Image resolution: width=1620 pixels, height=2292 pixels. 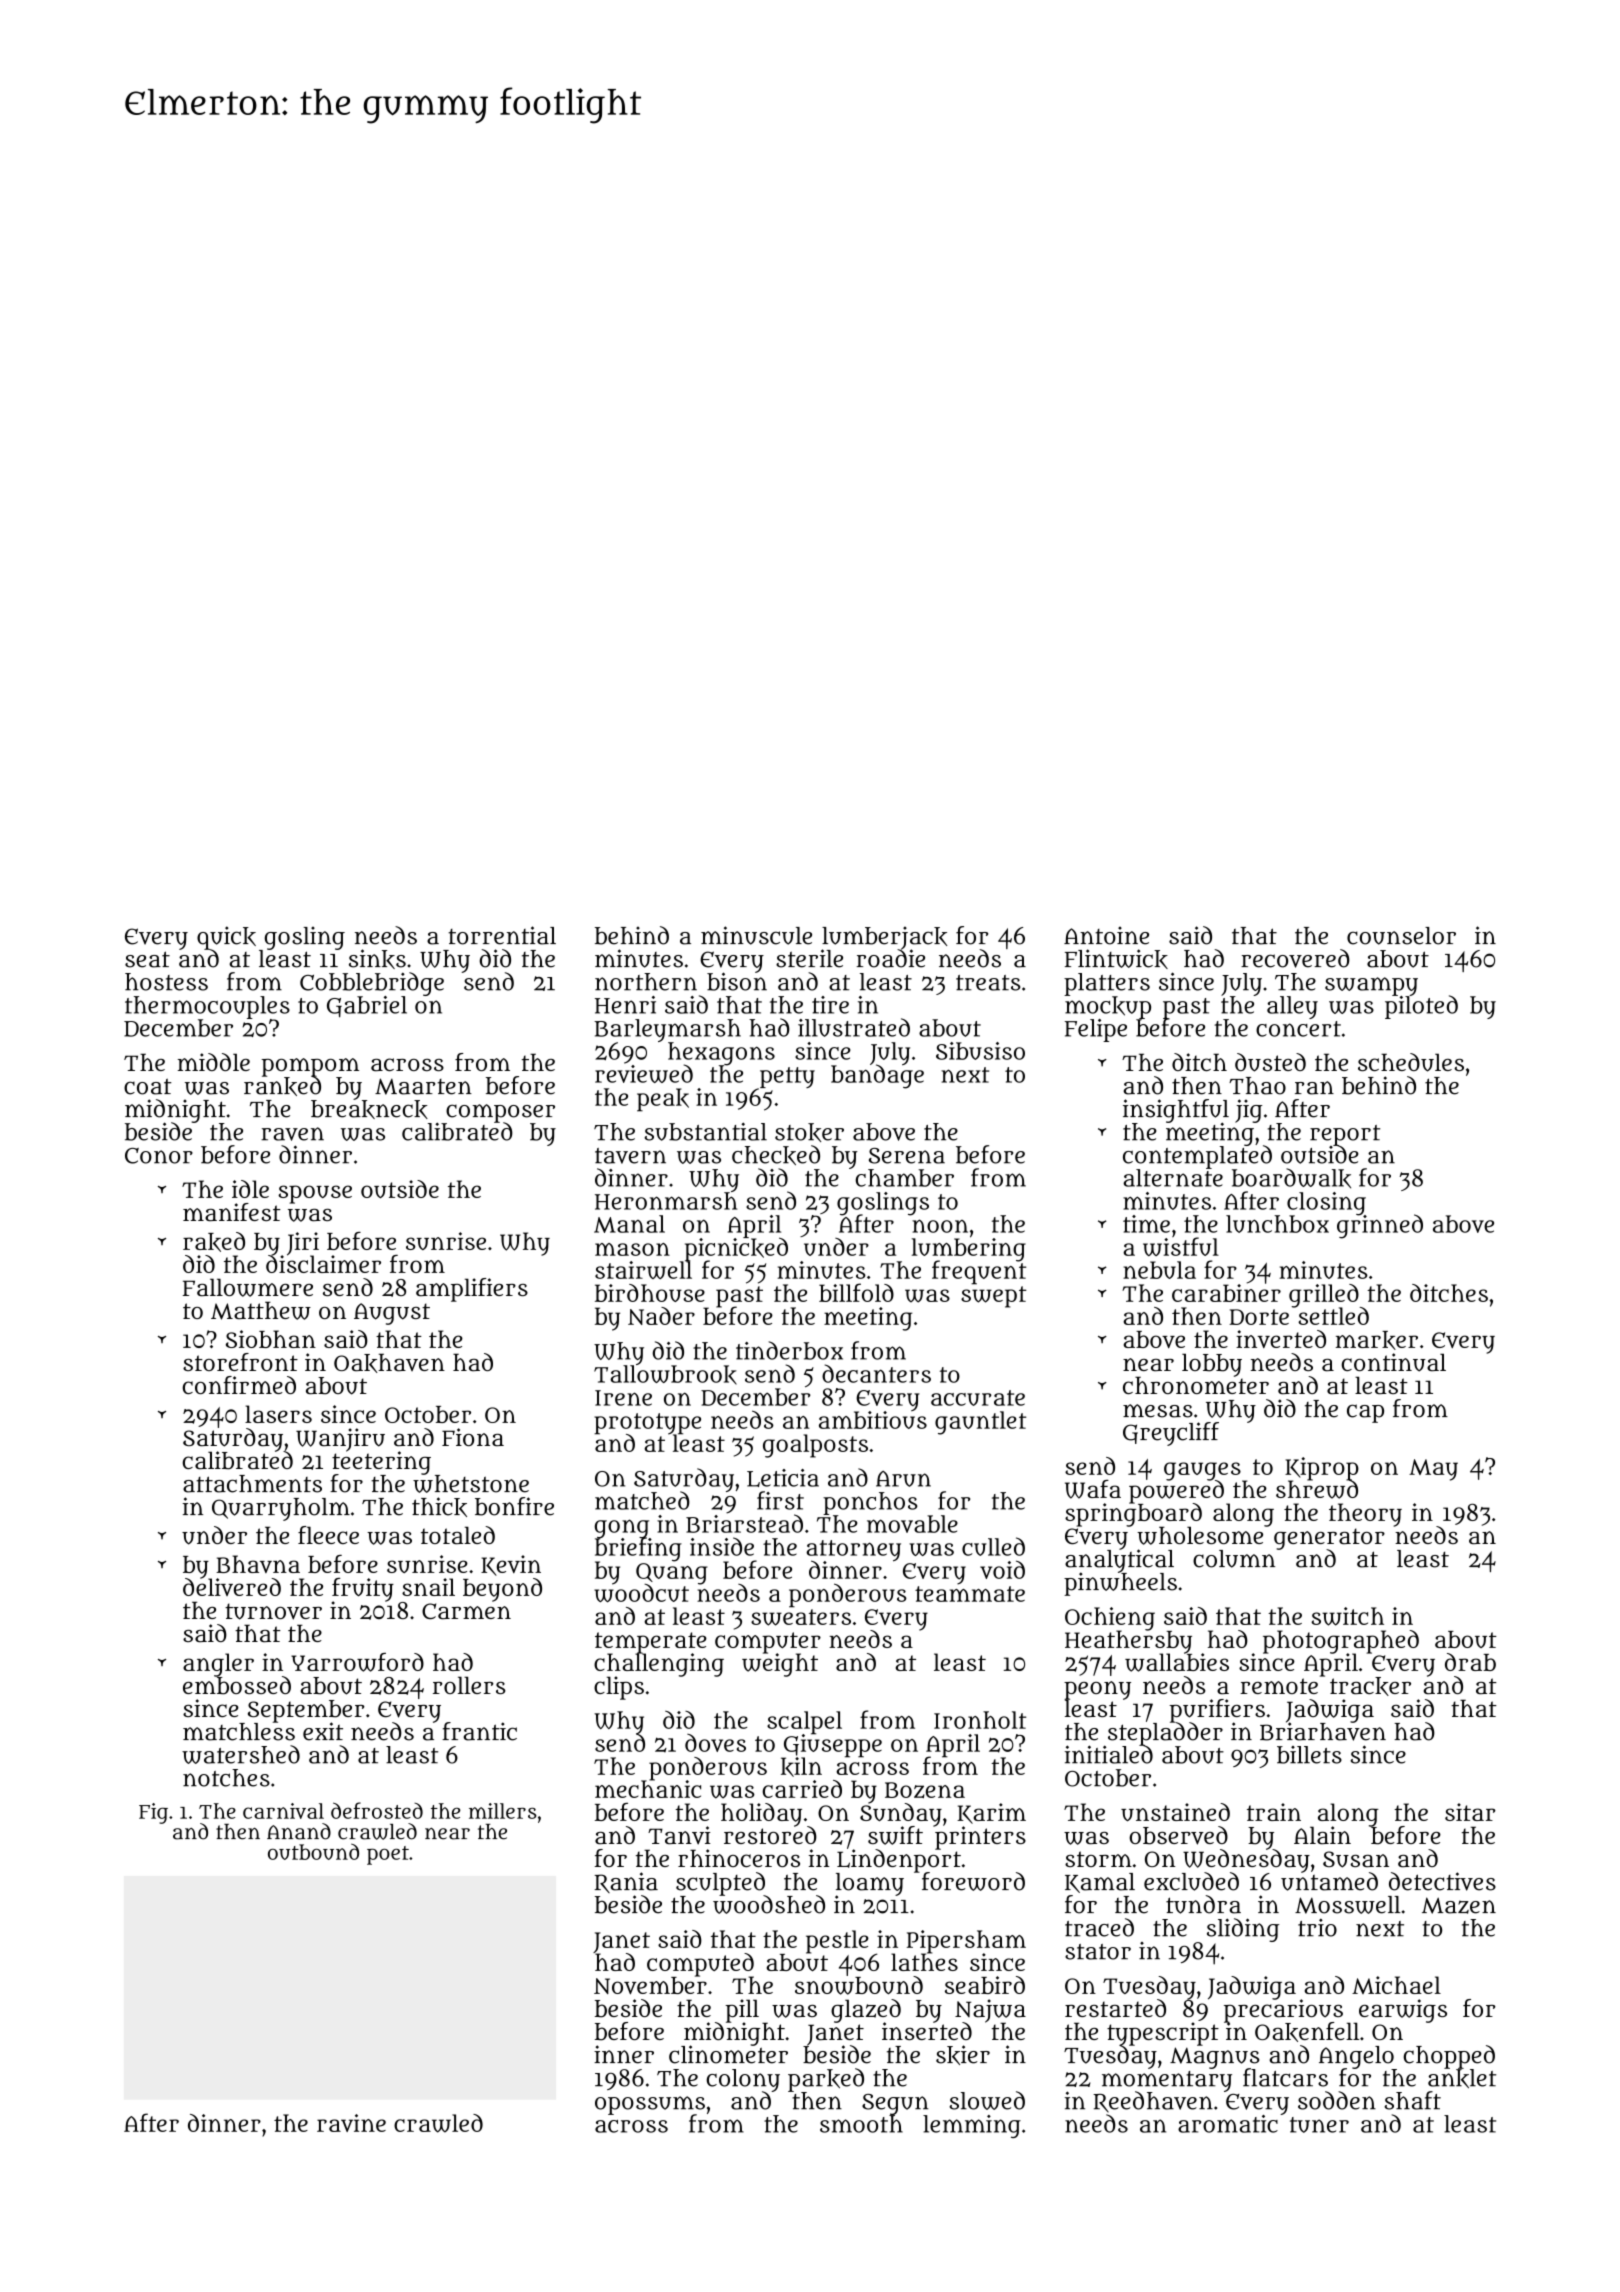 What do you see at coordinates (972, 2126) in the page?
I see `lemming` at bounding box center [972, 2126].
